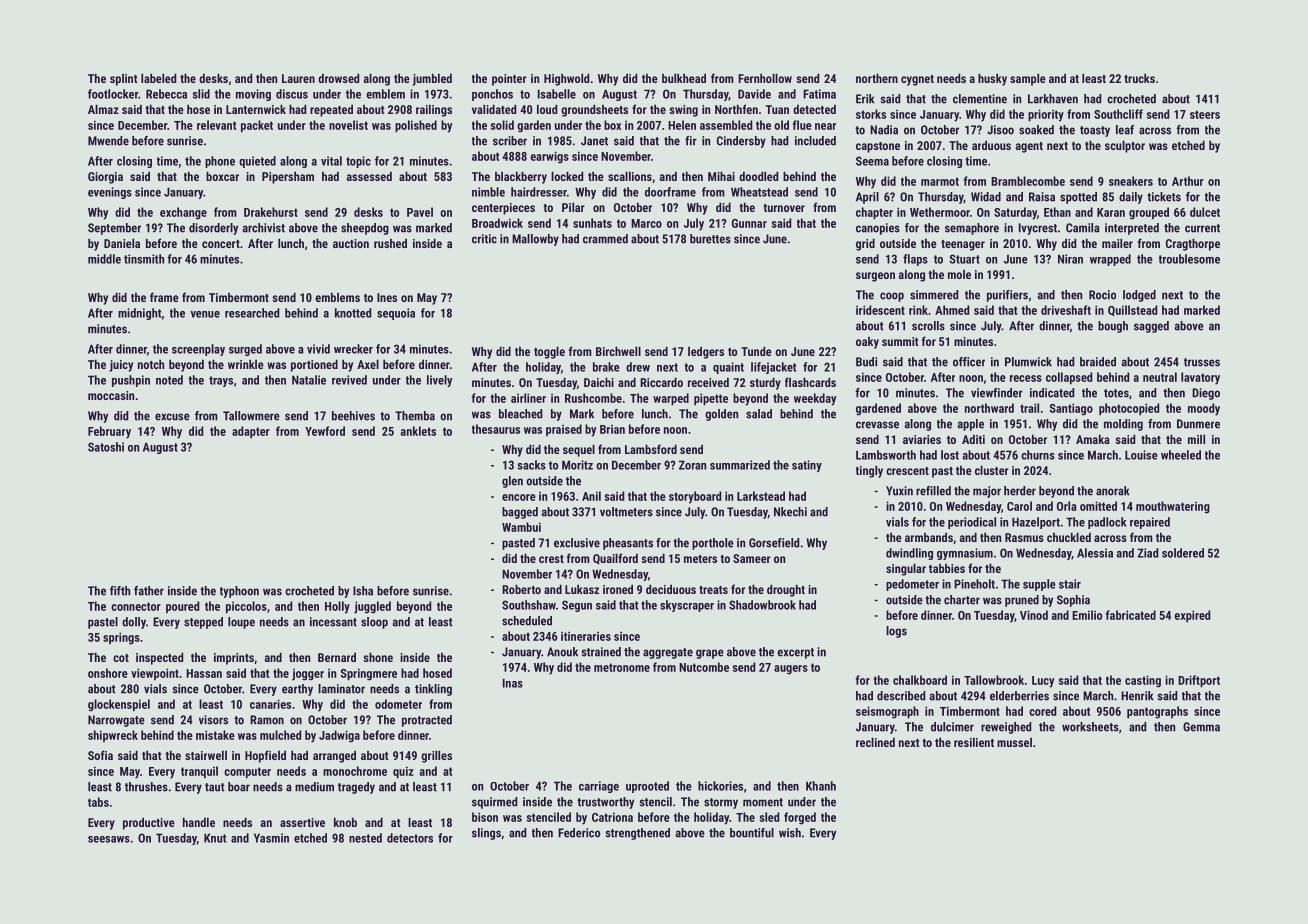  I want to click on encore, so click(519, 497).
